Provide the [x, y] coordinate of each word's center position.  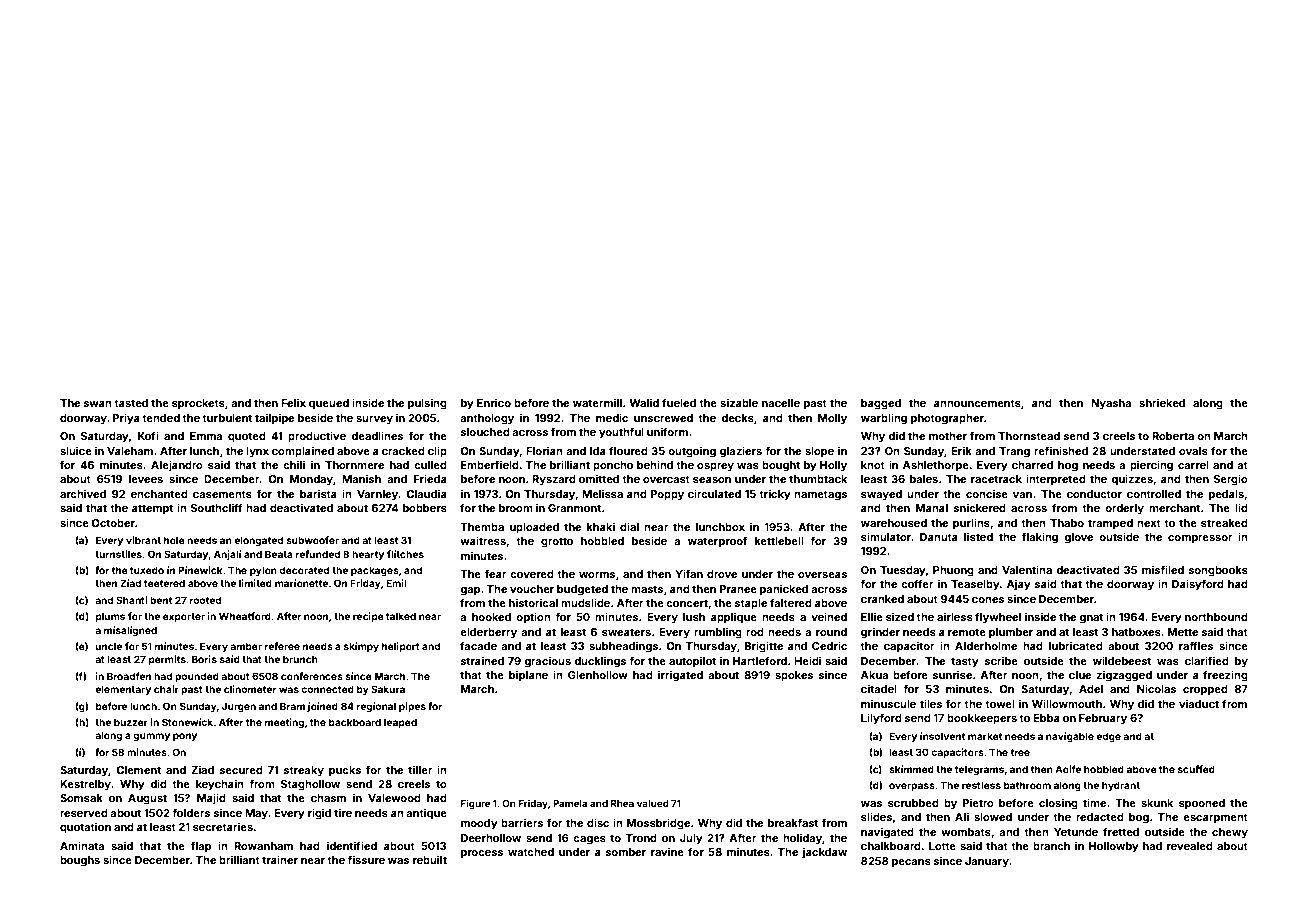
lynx [257, 452]
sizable [739, 402]
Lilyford [881, 719]
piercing [1151, 466]
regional [376, 707]
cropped [1205, 690]
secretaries [223, 826]
